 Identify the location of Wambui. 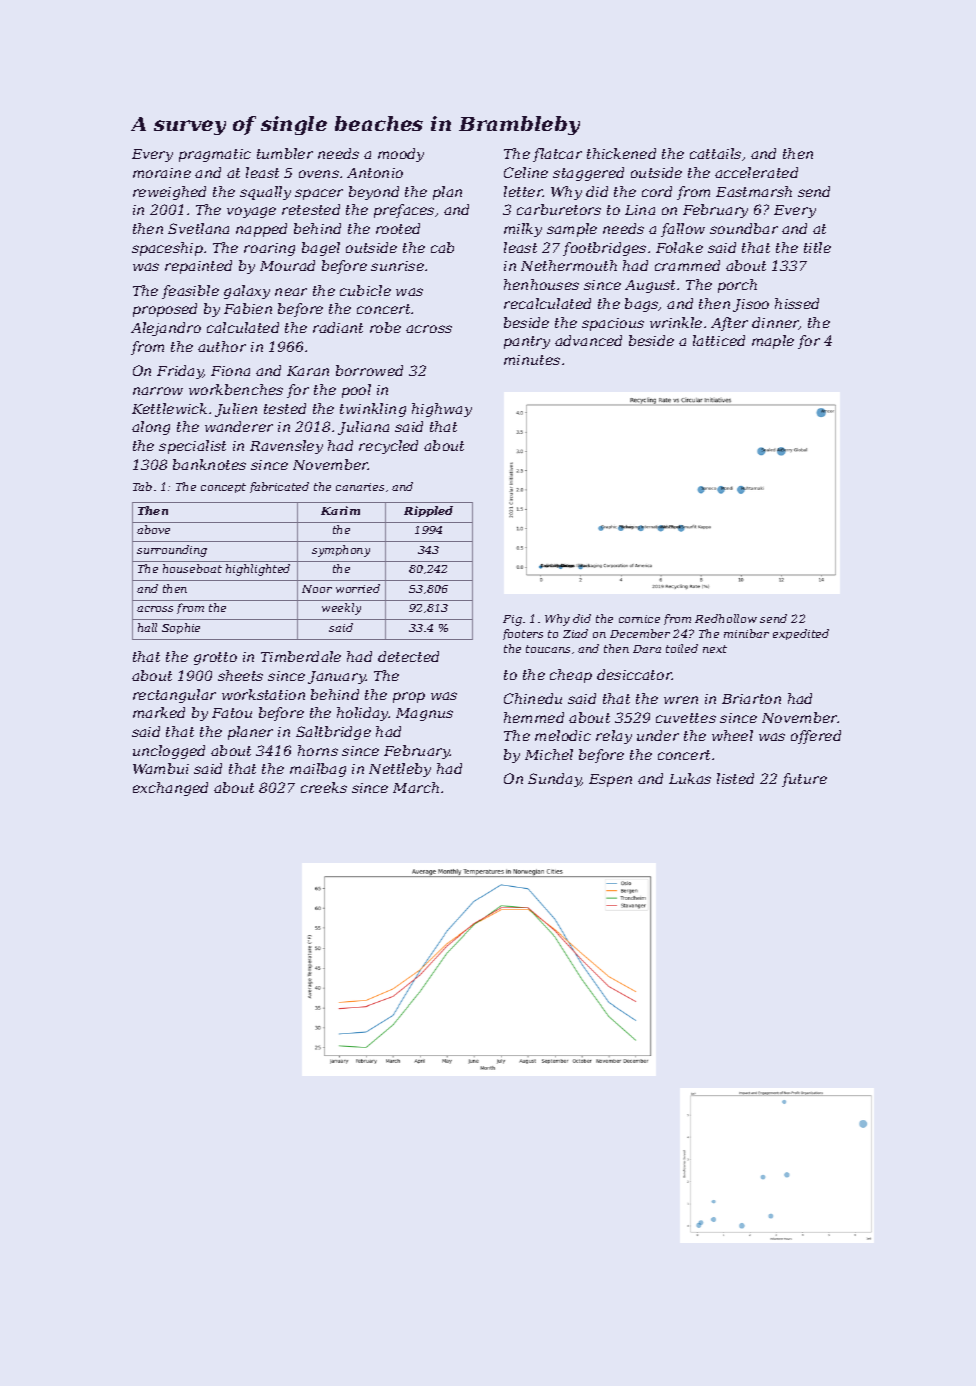
(161, 768).
